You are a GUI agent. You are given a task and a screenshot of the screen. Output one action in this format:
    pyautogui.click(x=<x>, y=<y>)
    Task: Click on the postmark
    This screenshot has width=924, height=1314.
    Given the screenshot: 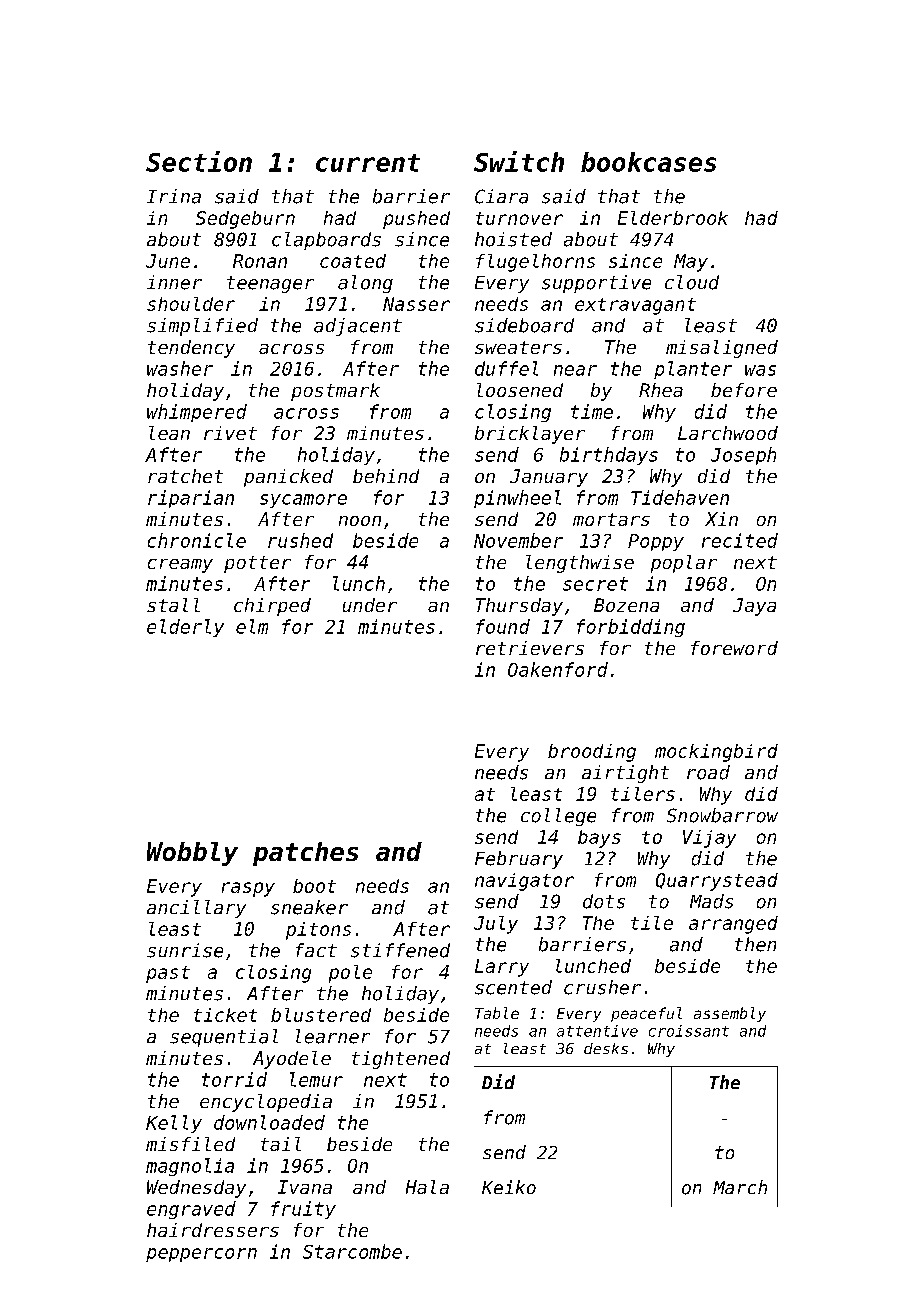 What is the action you would take?
    pyautogui.click(x=335, y=392)
